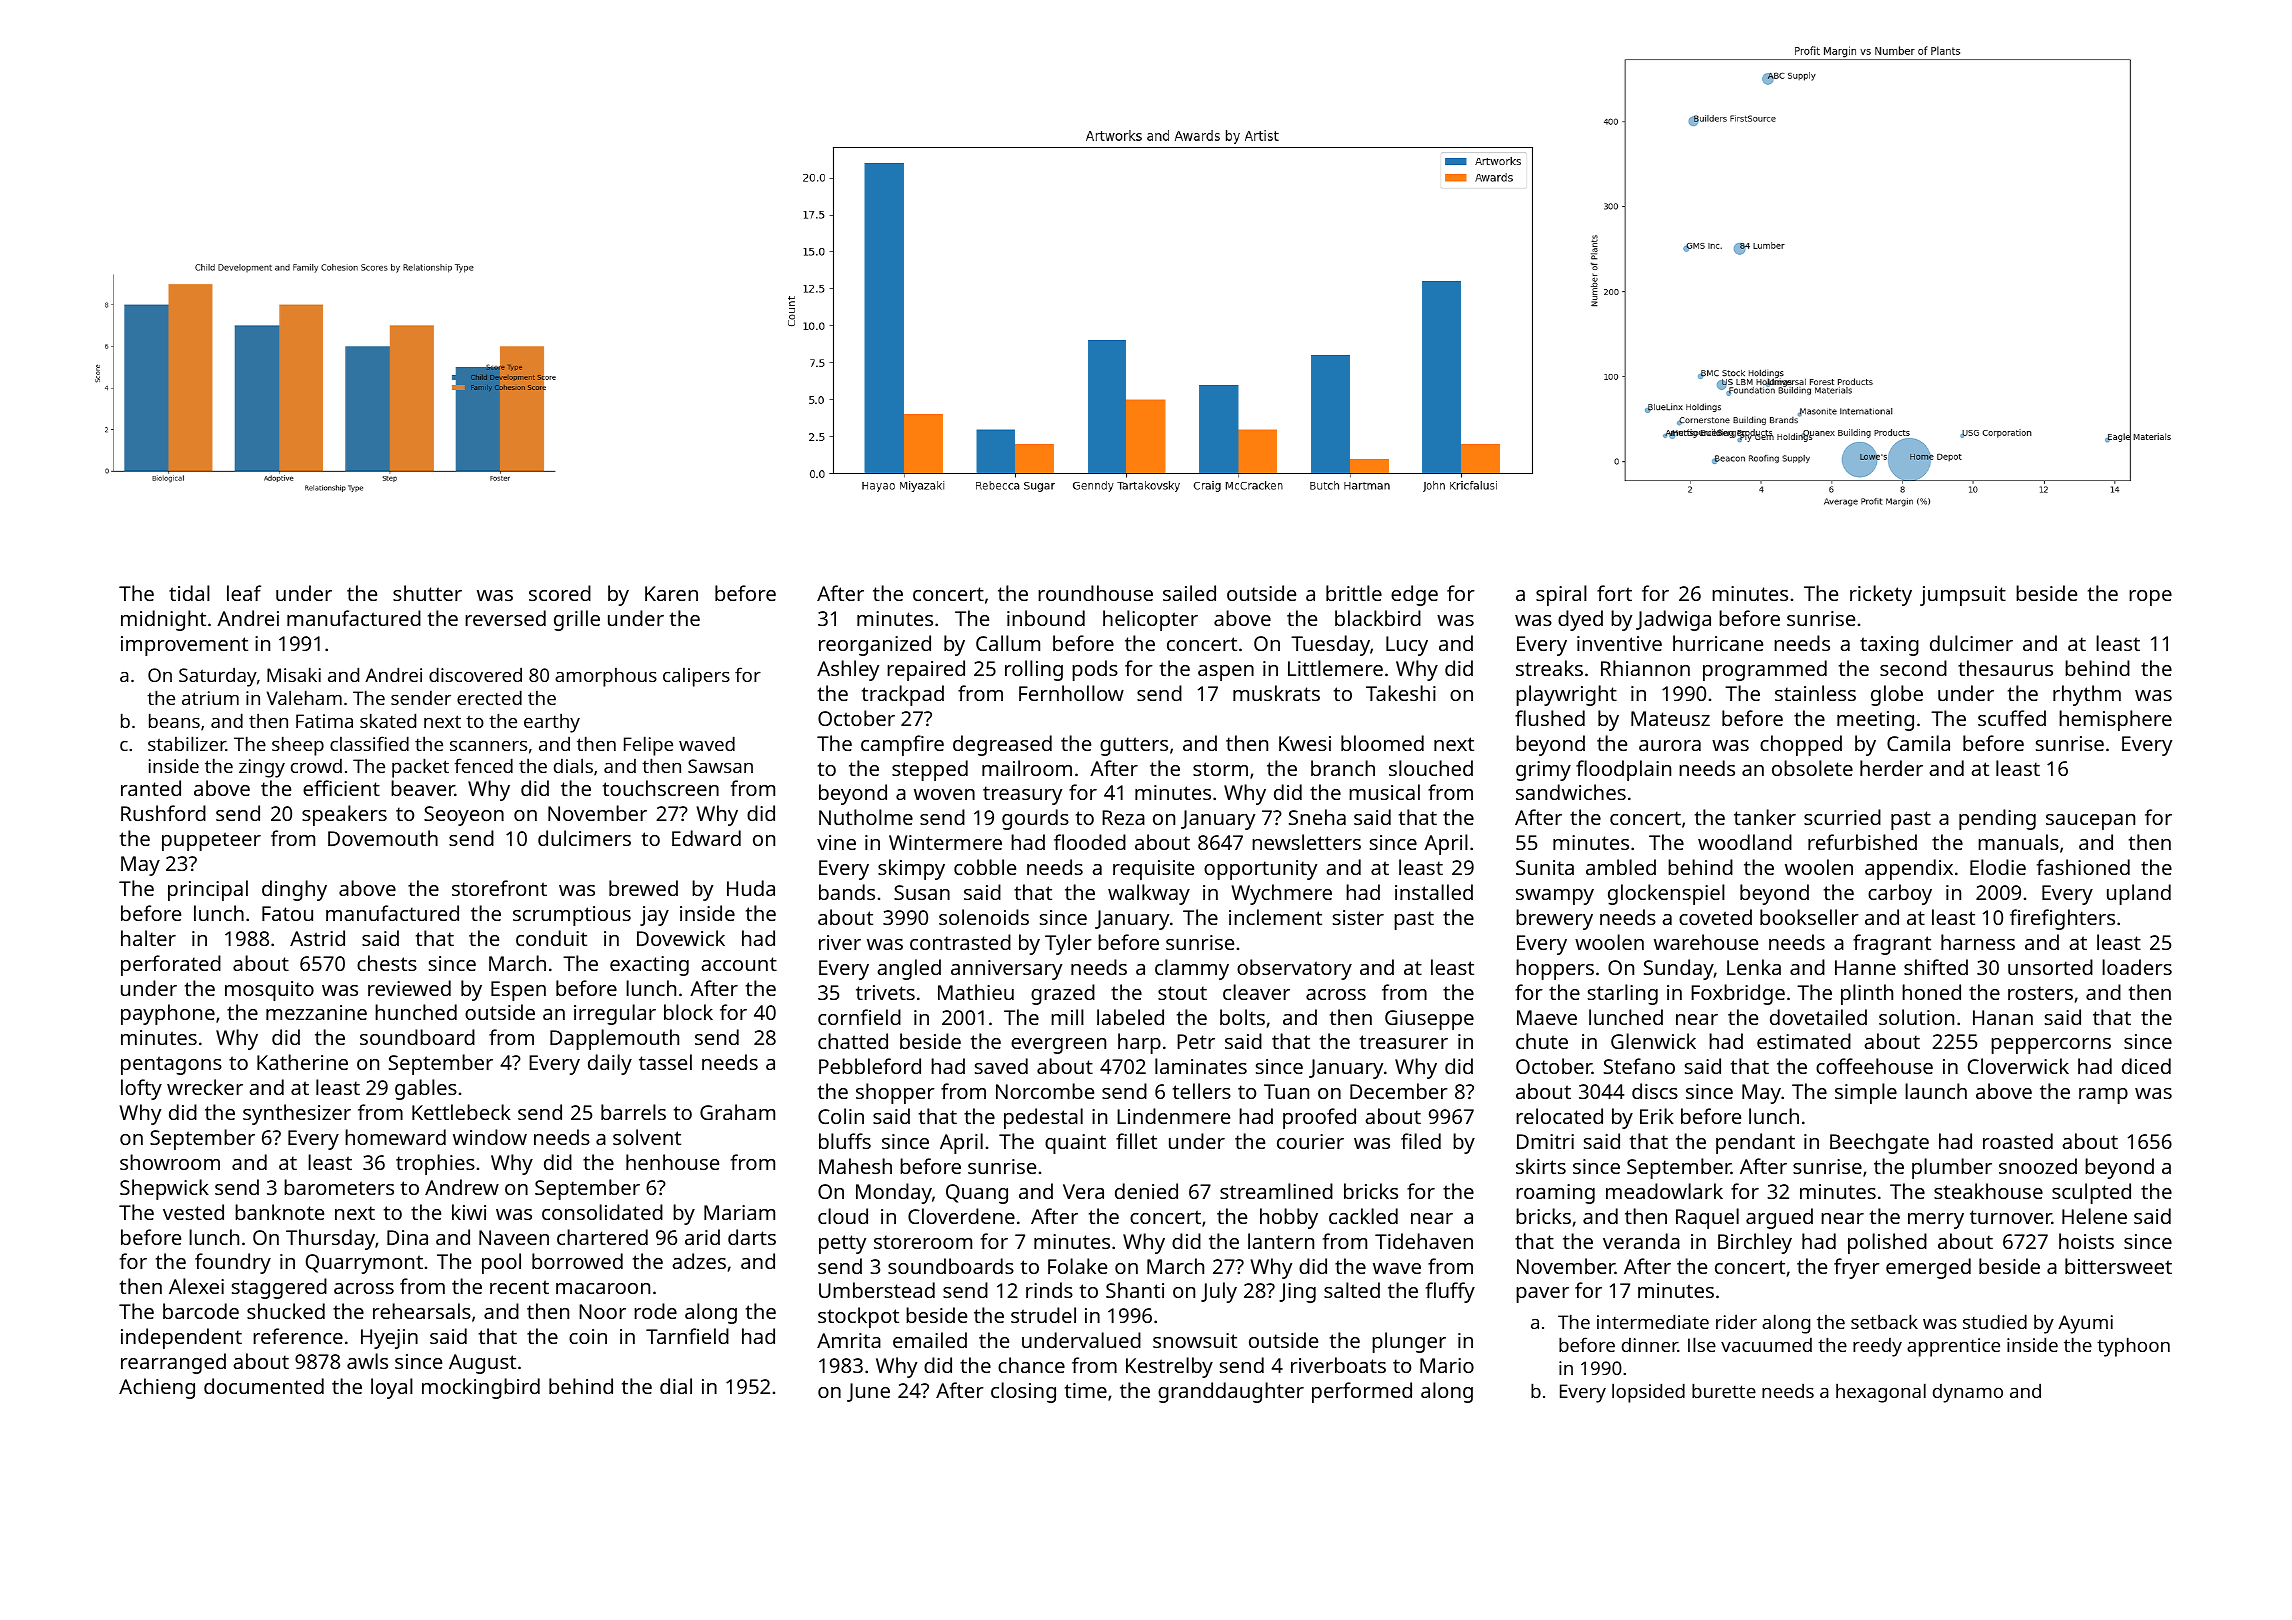 The image size is (2292, 1620). I want to click on Astrid, so click(317, 938).
